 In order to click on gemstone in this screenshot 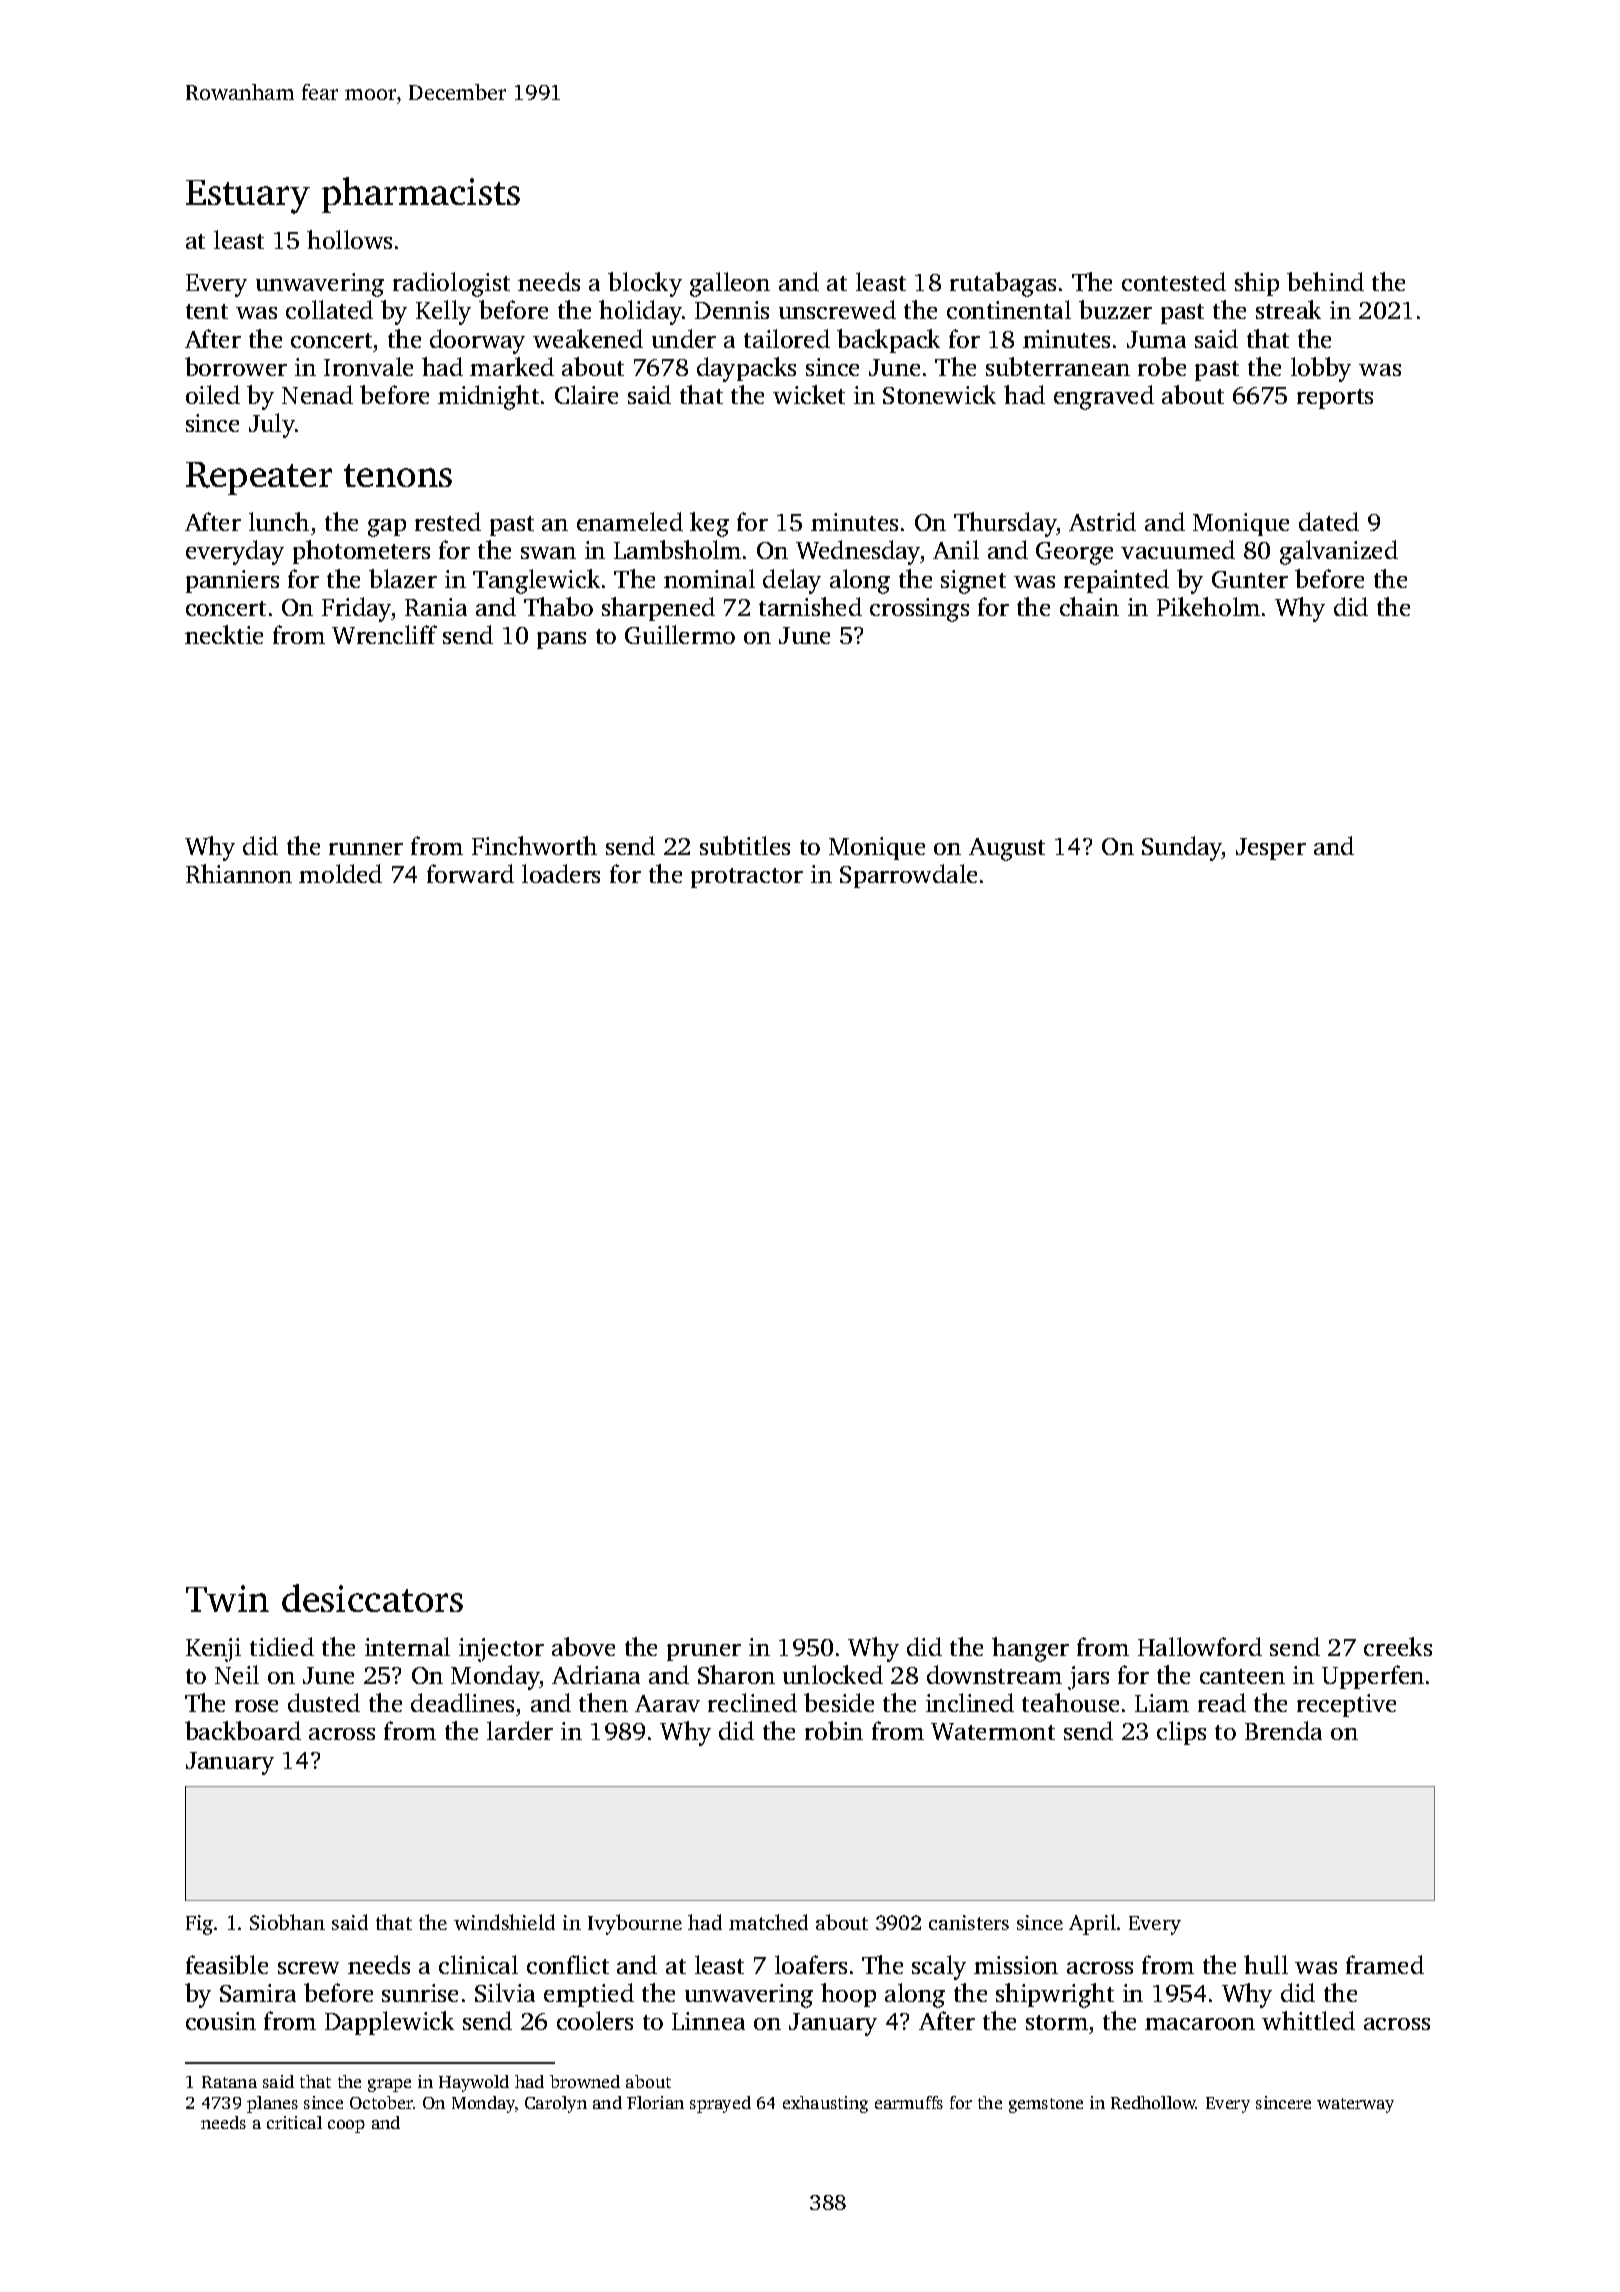, I will do `click(1046, 2105)`.
